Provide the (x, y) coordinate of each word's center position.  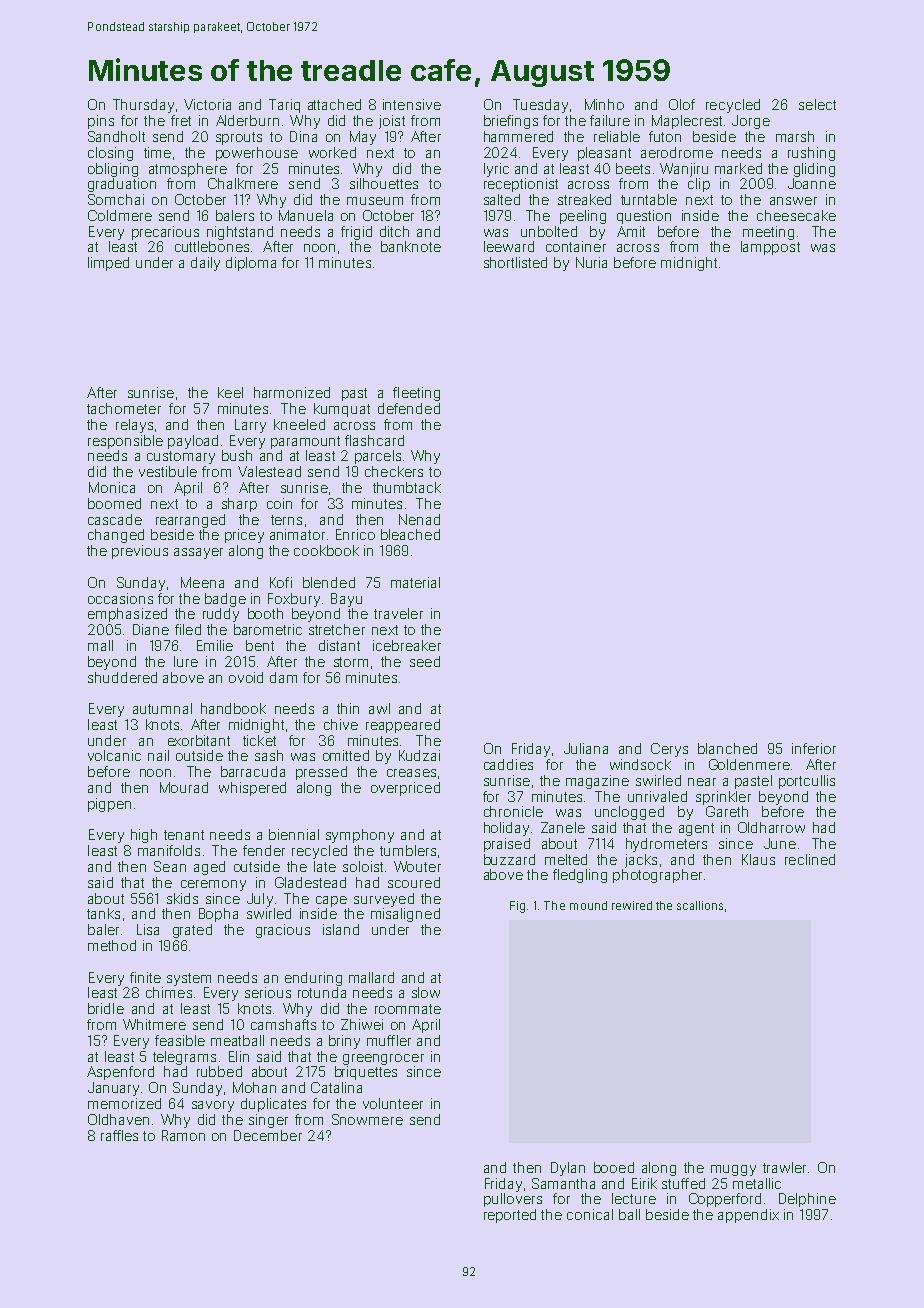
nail (158, 755)
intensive (412, 104)
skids (182, 898)
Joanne (812, 183)
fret (181, 120)
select (817, 104)
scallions (700, 905)
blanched (727, 748)
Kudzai (419, 755)
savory (213, 1106)
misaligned (405, 915)
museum (375, 201)
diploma (251, 264)
